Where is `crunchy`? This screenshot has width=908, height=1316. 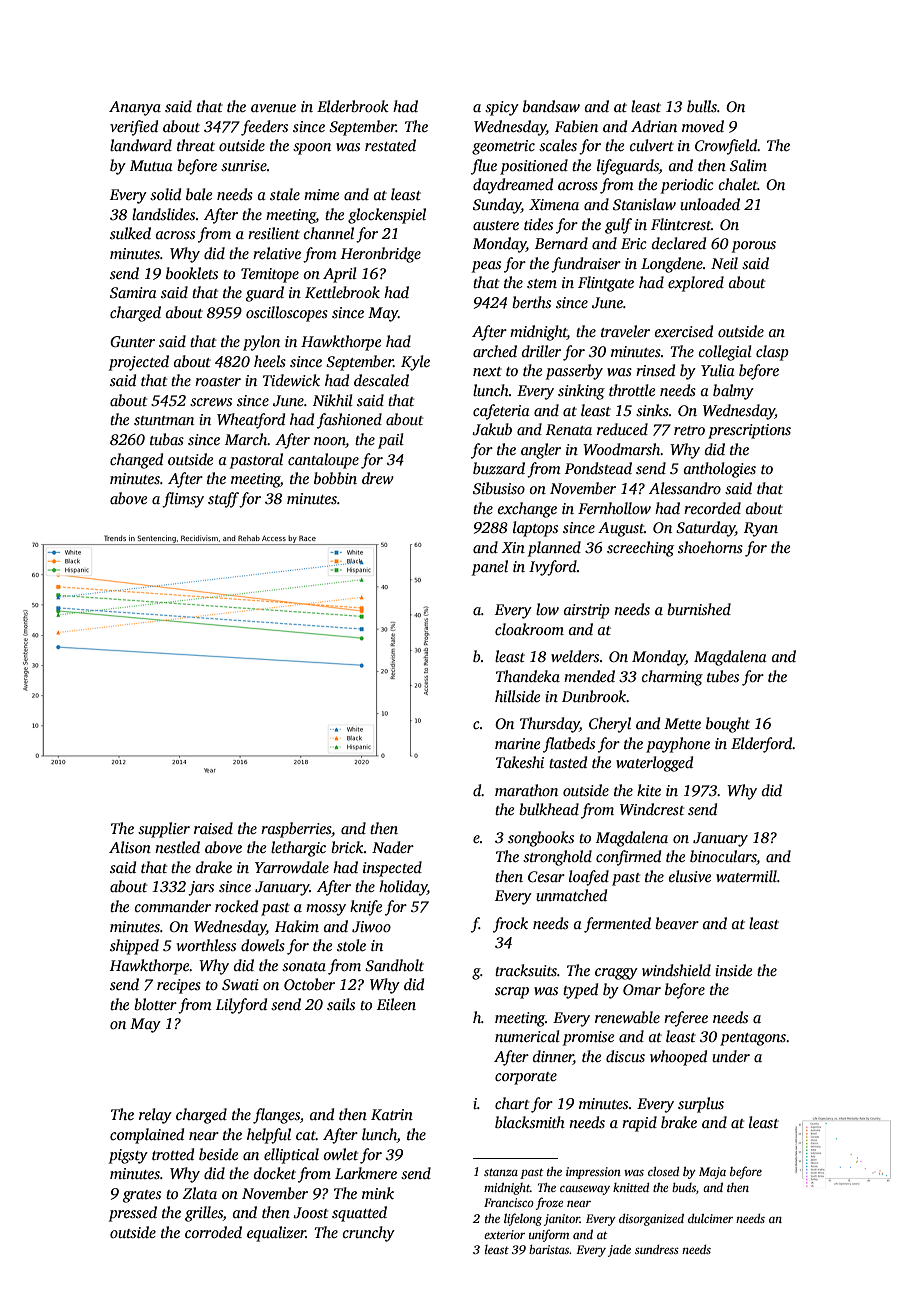
crunchy is located at coordinates (369, 1234).
